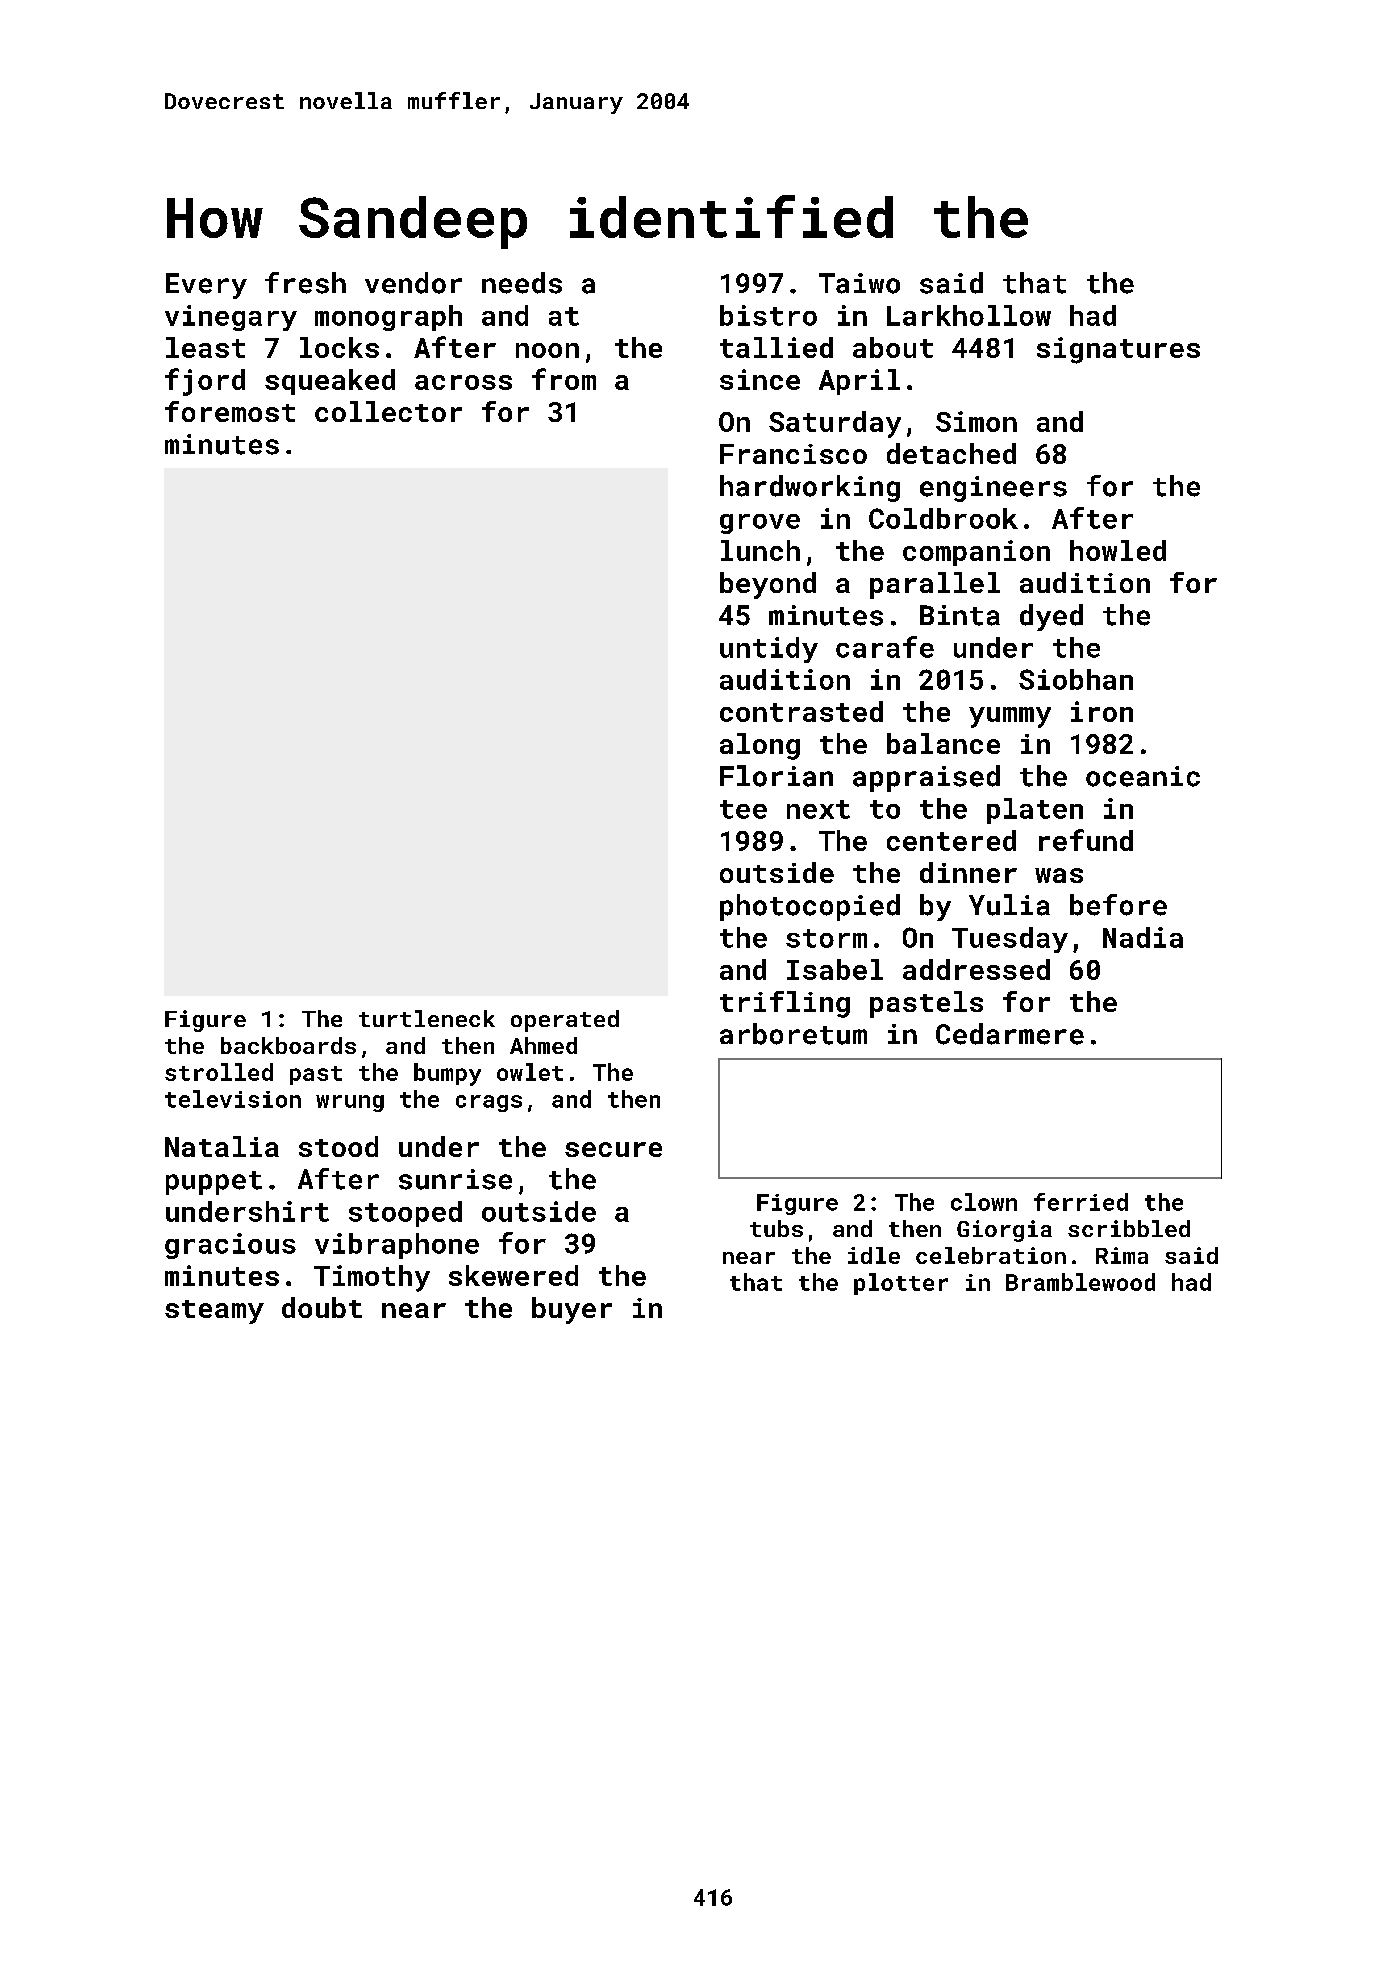 This document has height=1969, width=1386. I want to click on fresh, so click(305, 283).
